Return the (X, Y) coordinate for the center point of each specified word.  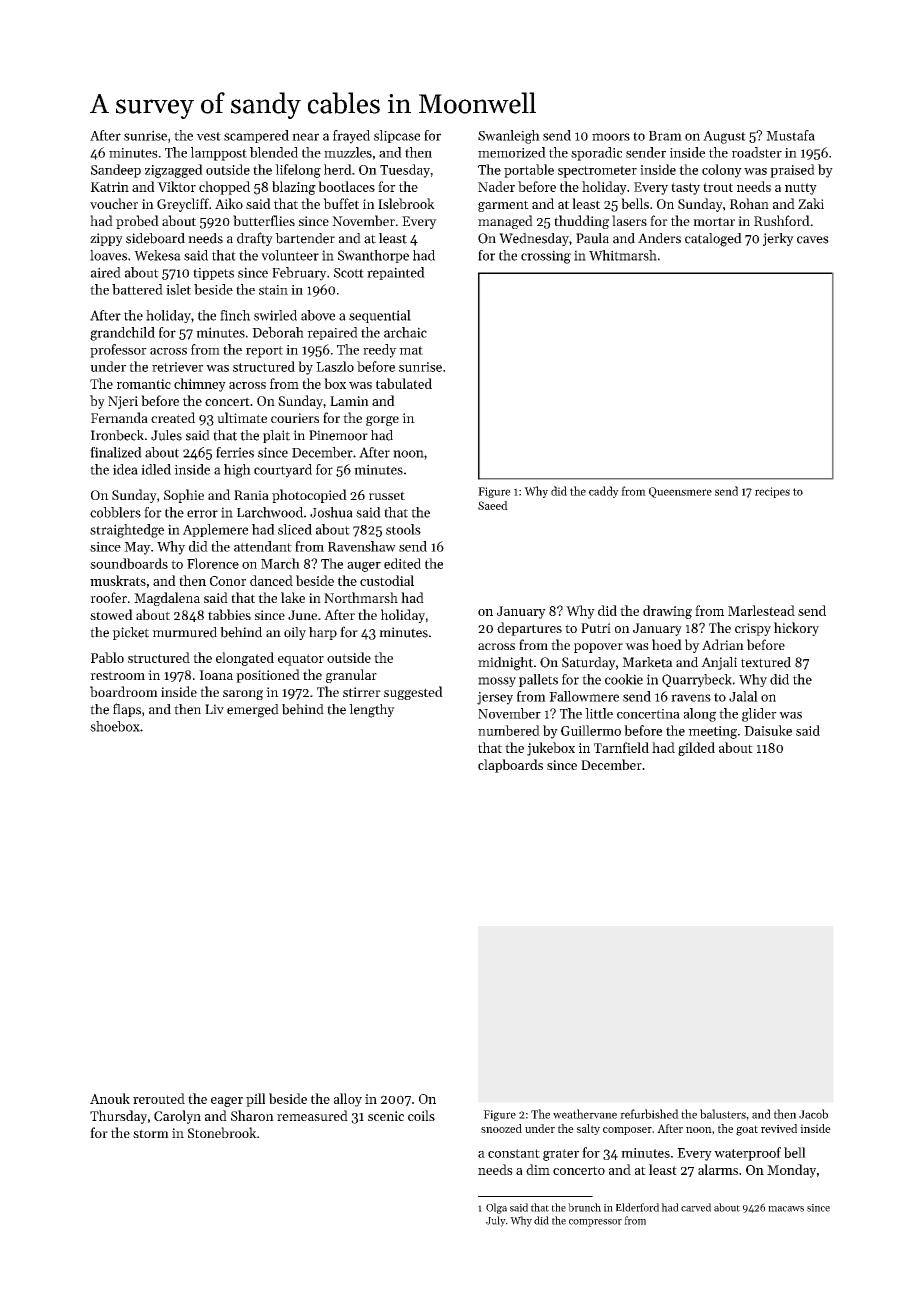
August (724, 137)
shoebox (115, 726)
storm (151, 1133)
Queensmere (680, 492)
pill (255, 1100)
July (496, 1221)
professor (118, 351)
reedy (380, 351)
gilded (696, 749)
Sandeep (116, 171)
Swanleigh (509, 137)
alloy (348, 1100)
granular (351, 676)
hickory (796, 629)
